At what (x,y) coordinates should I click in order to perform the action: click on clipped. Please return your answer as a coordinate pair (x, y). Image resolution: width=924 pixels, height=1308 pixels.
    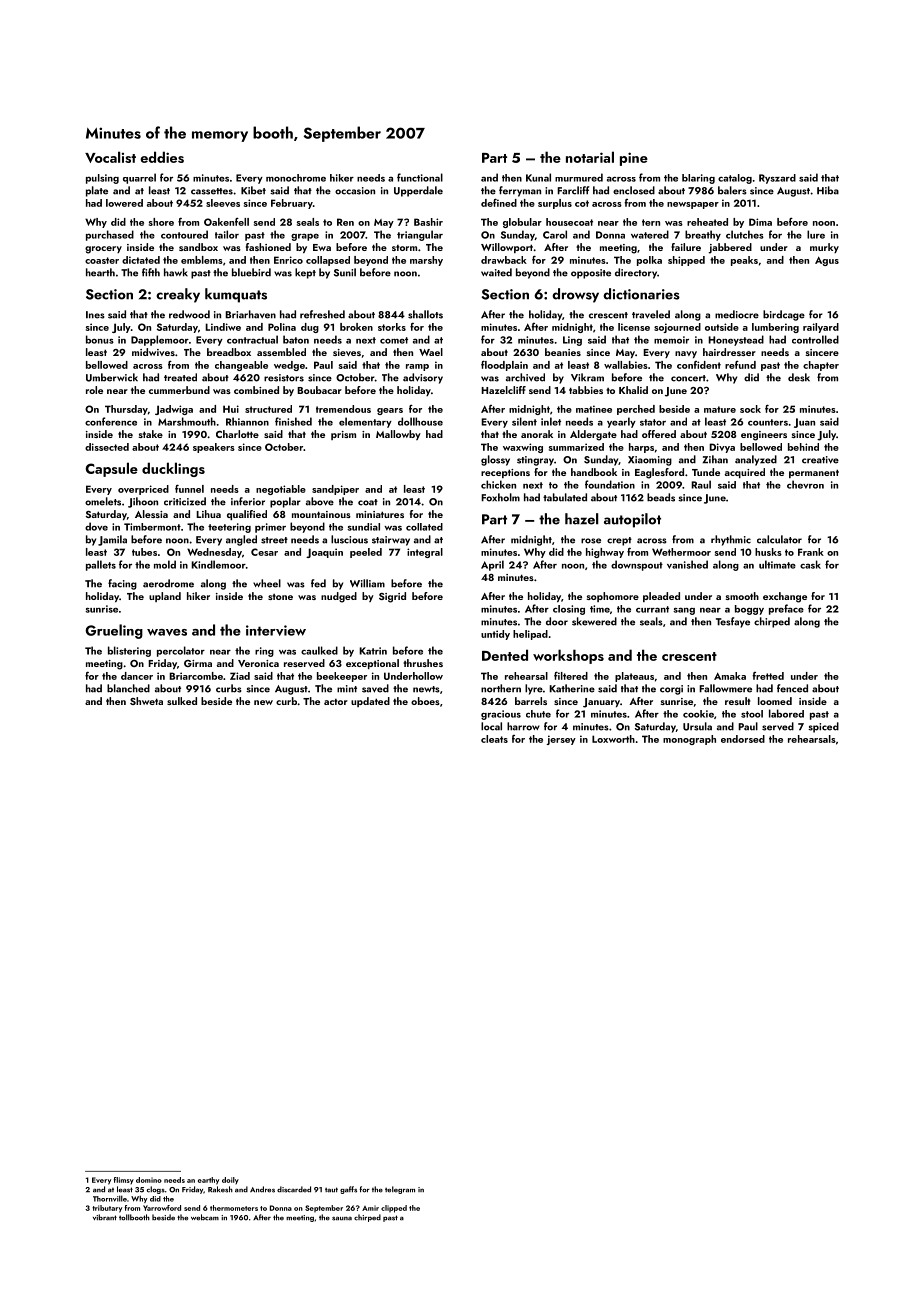
    Looking at the image, I should click on (394, 1209).
